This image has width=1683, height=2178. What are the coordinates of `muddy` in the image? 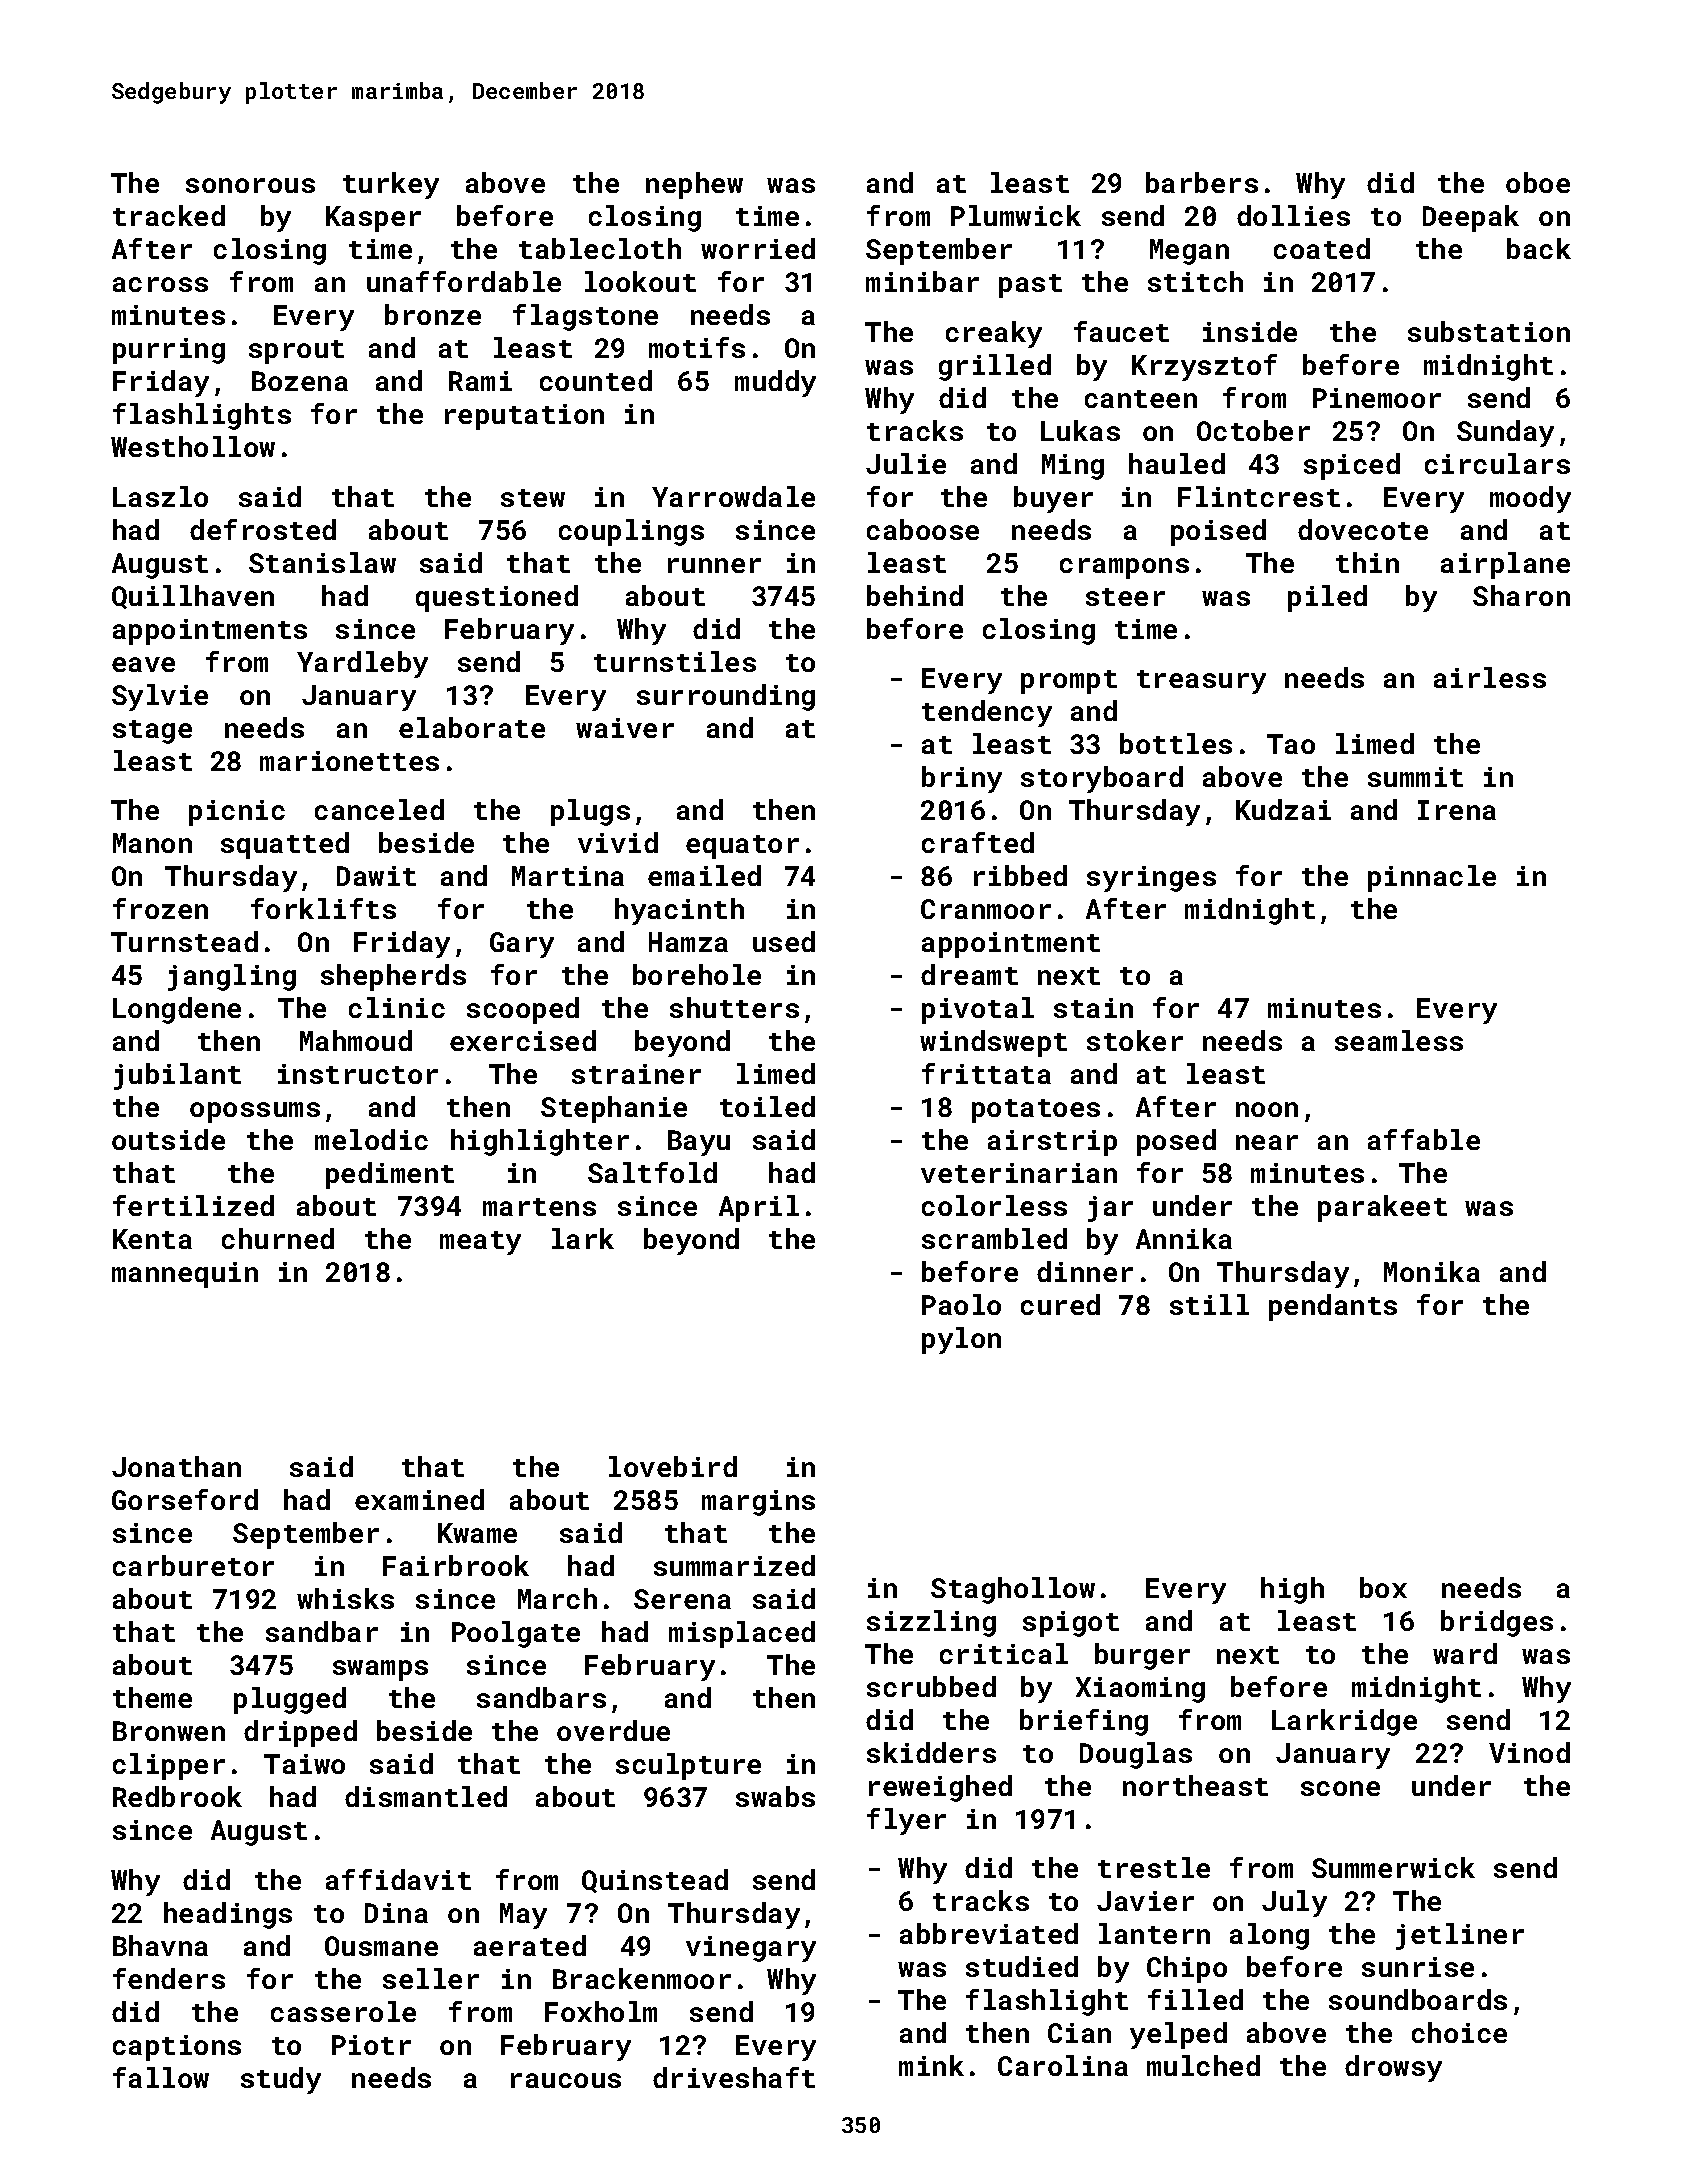 It's located at (775, 383).
